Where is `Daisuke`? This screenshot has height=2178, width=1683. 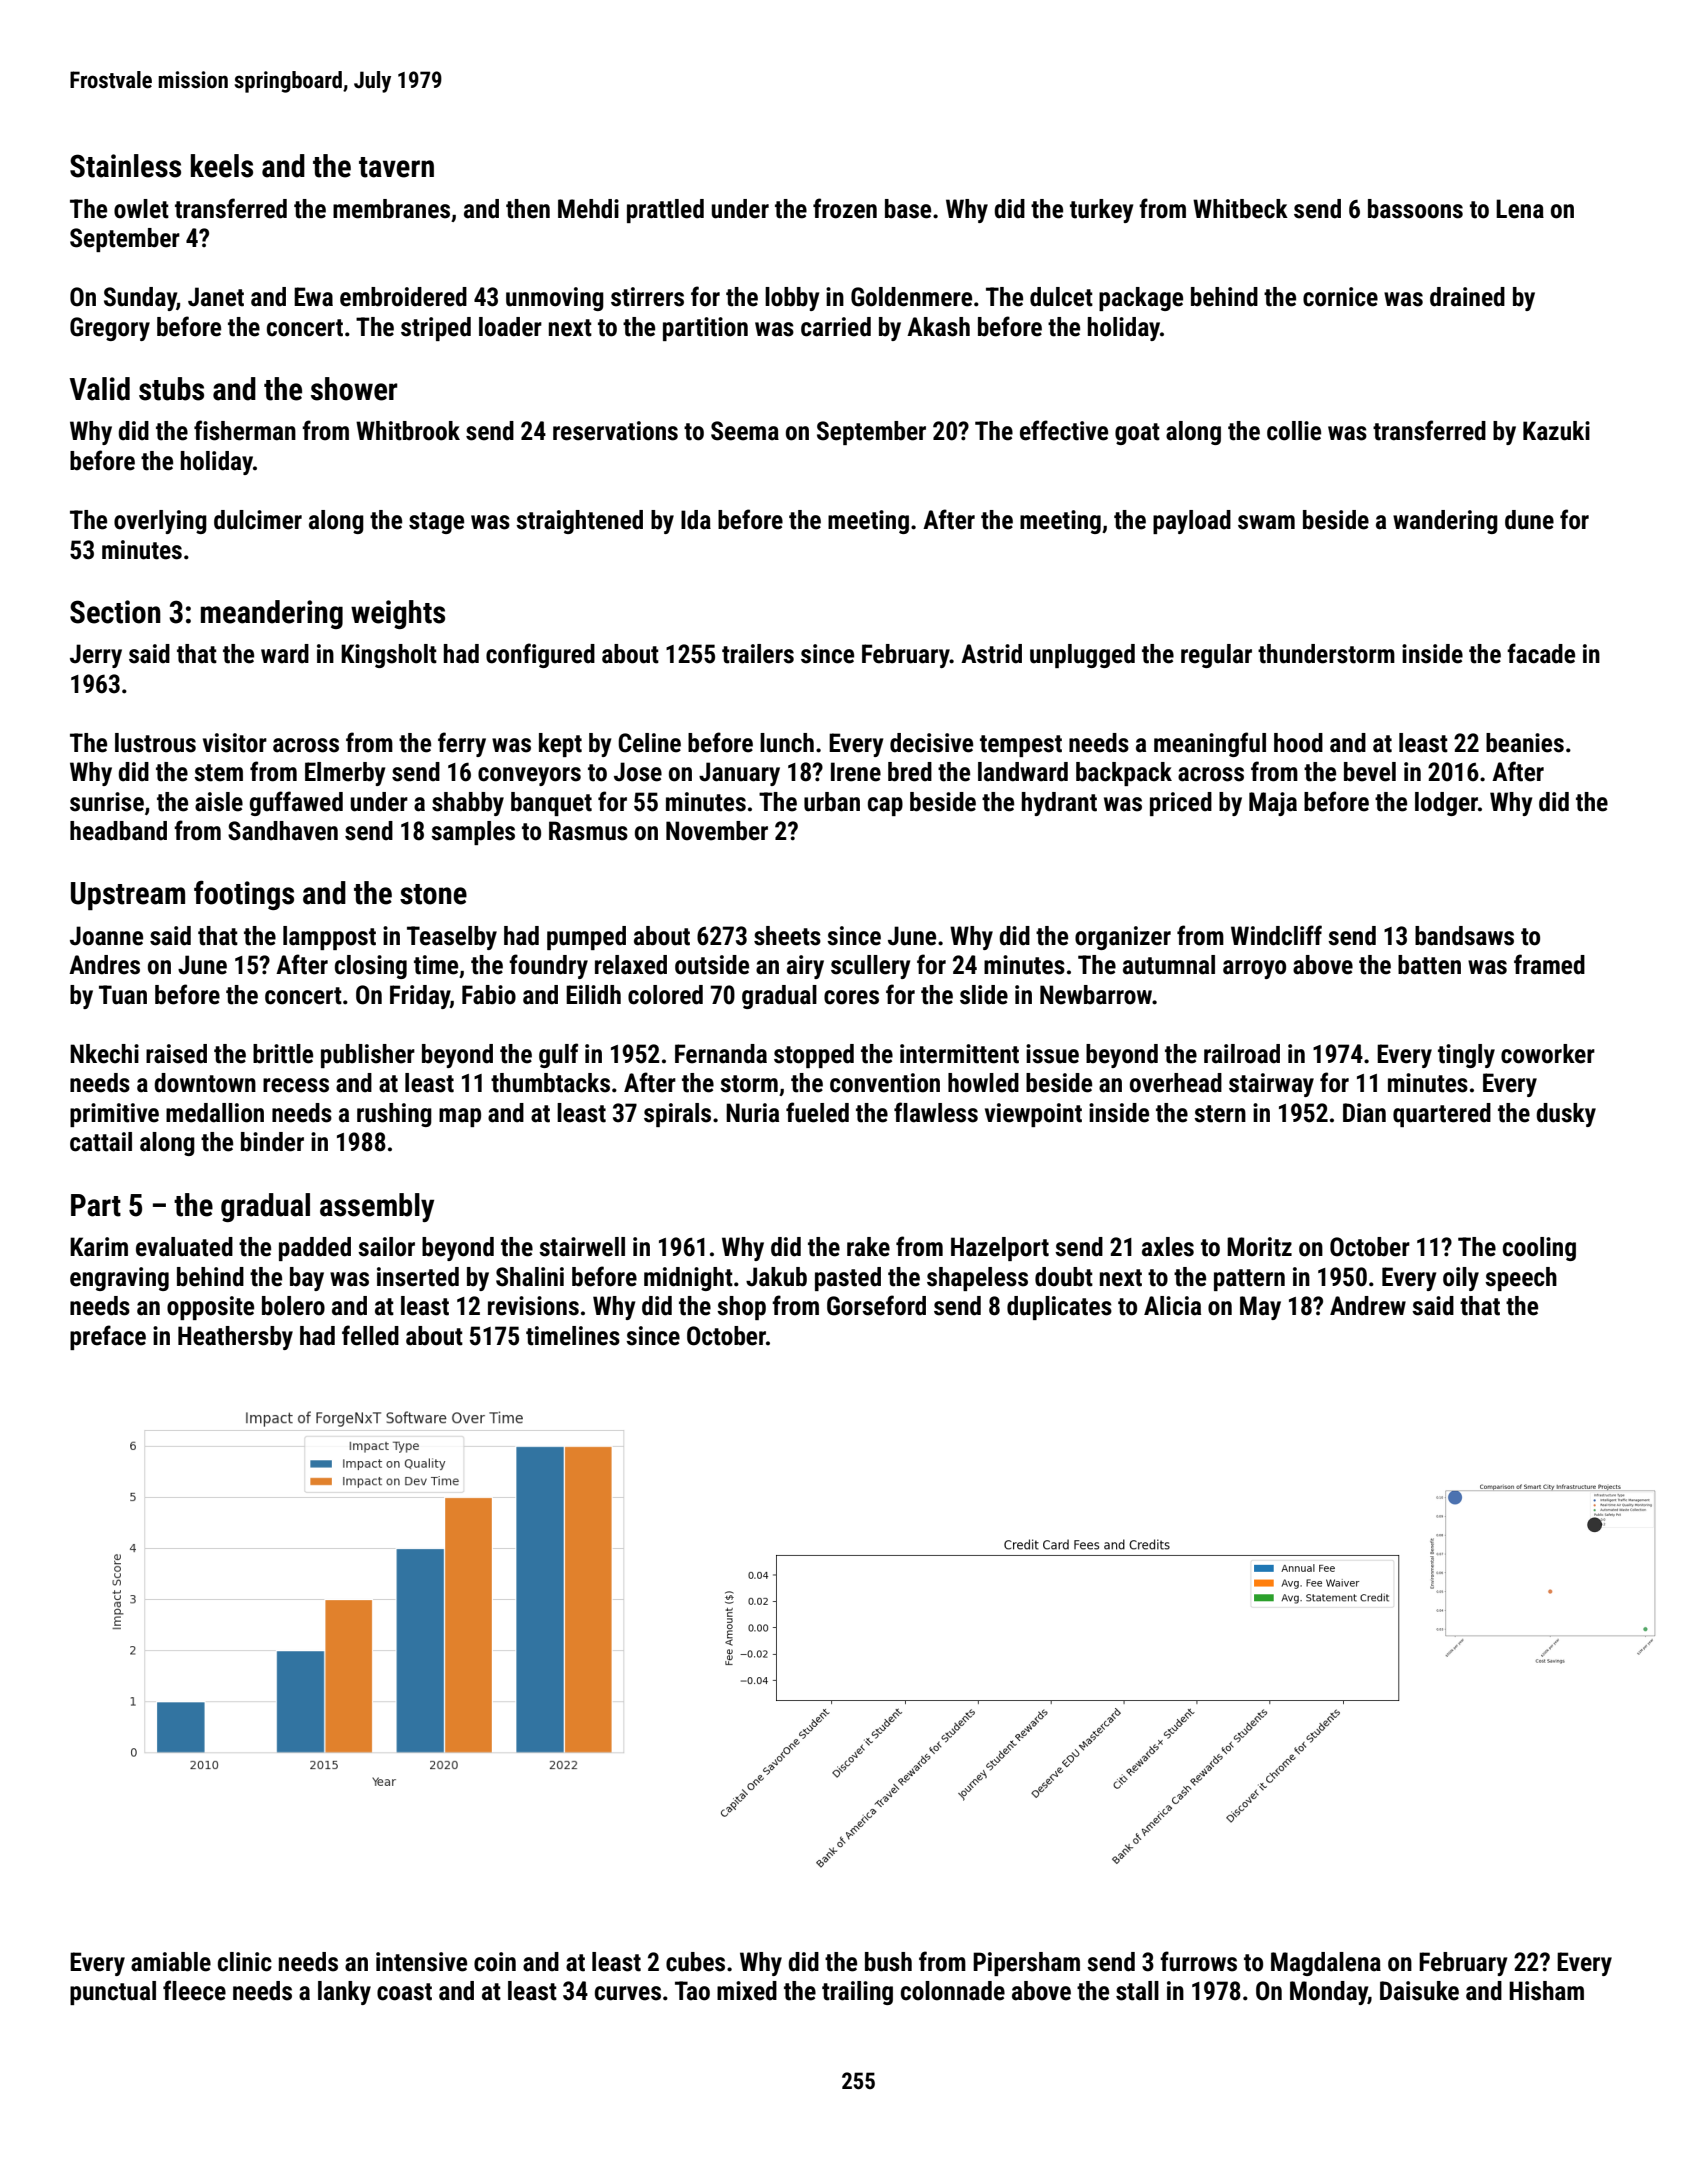 Daisuke is located at coordinates (1419, 1991).
